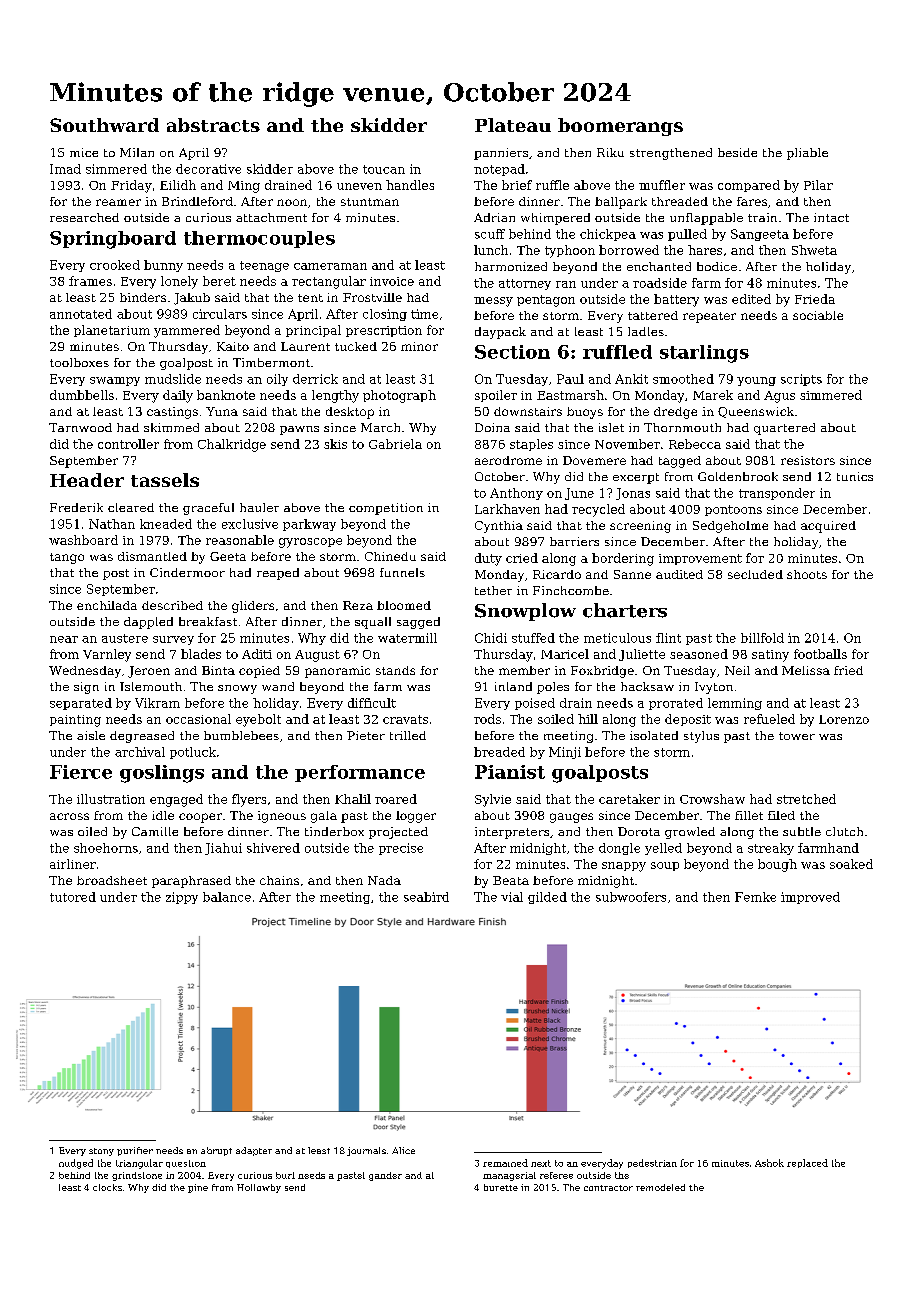 The height and width of the image is (1308, 924). I want to click on Section, so click(512, 352).
